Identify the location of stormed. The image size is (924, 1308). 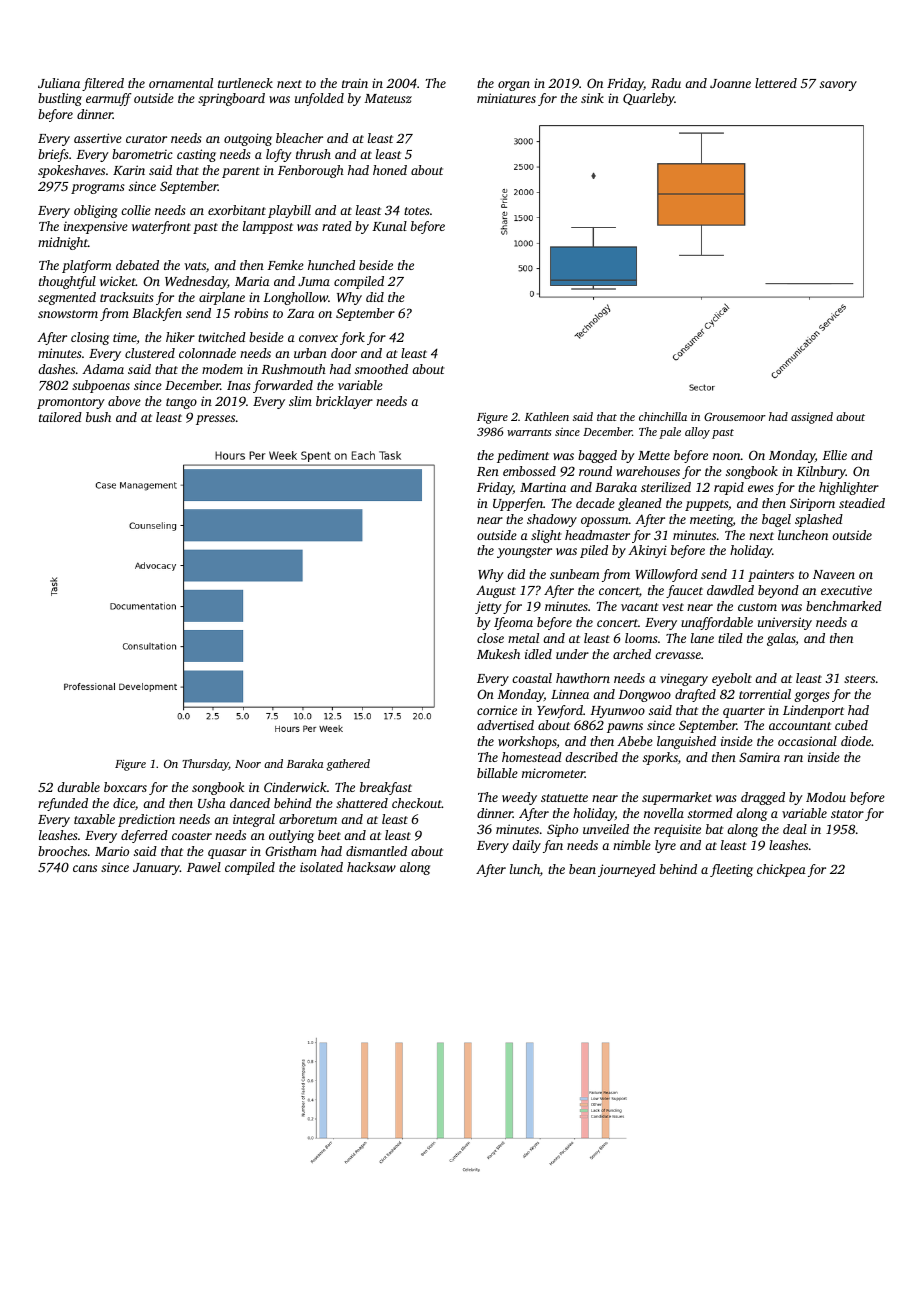
(710, 813).
